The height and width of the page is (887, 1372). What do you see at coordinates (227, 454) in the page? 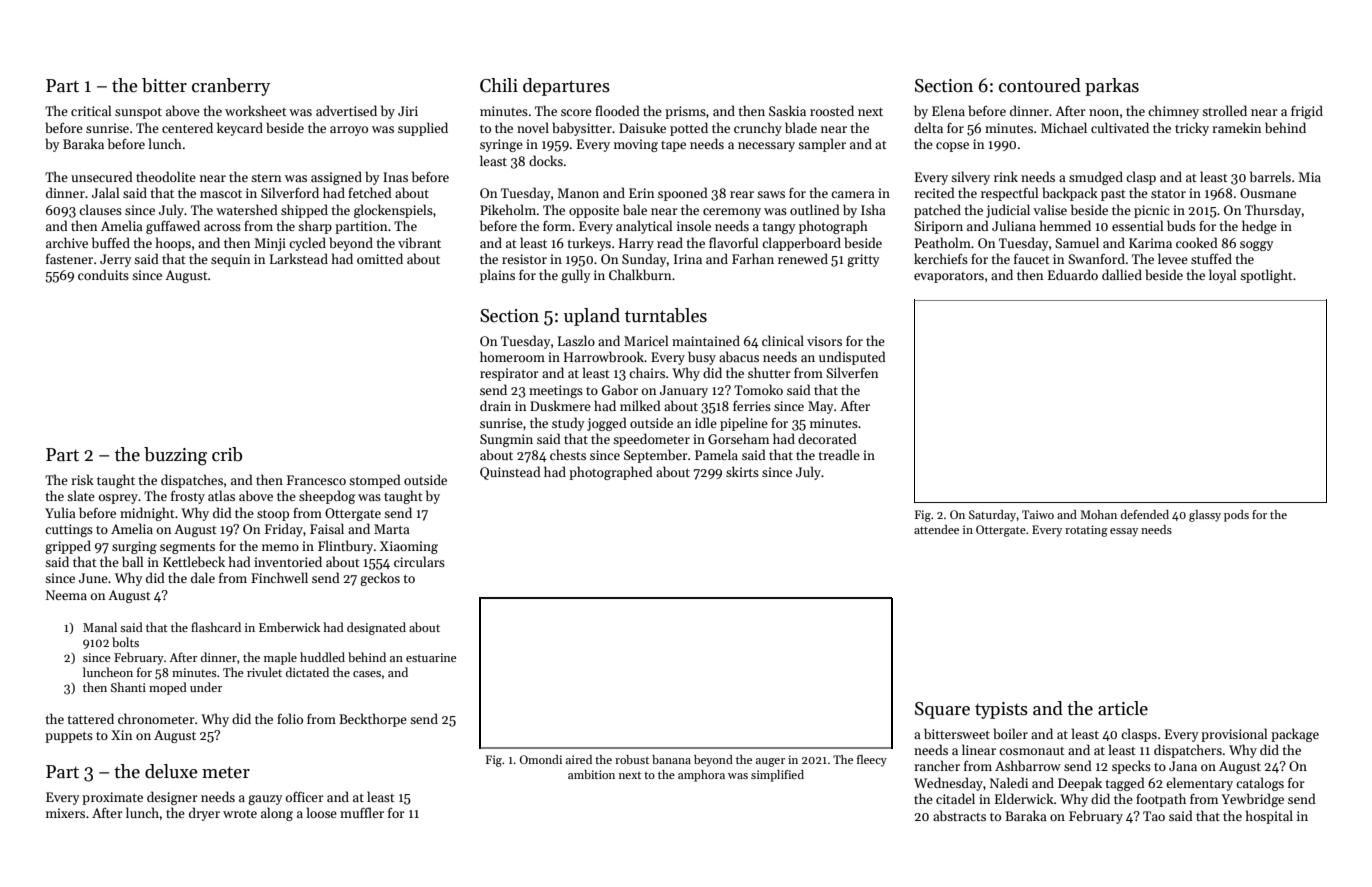
I see `crib` at bounding box center [227, 454].
